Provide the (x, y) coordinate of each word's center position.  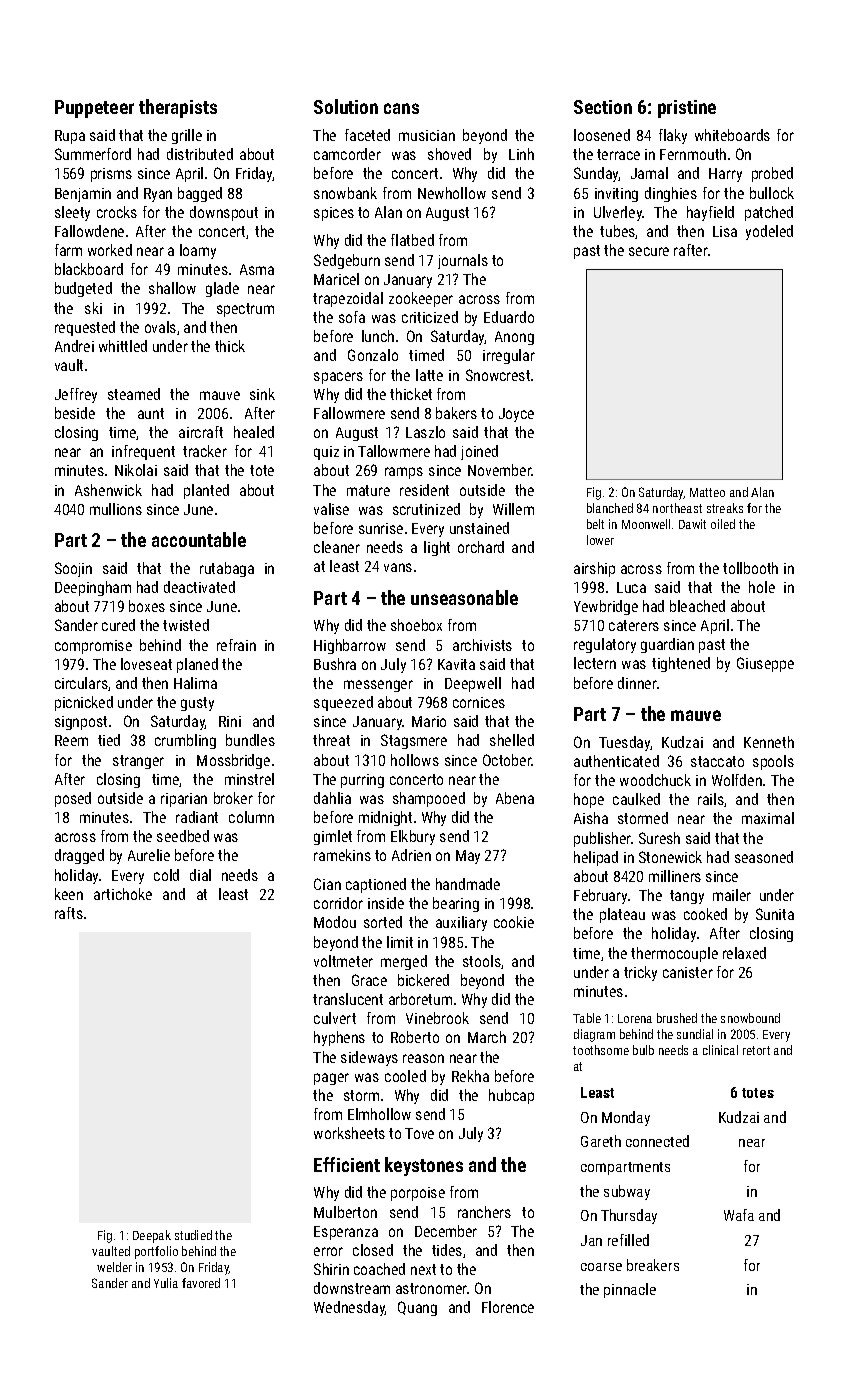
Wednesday (349, 1308)
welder (114, 1267)
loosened (602, 135)
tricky (640, 973)
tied (109, 740)
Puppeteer (94, 109)
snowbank (345, 193)
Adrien (411, 855)
